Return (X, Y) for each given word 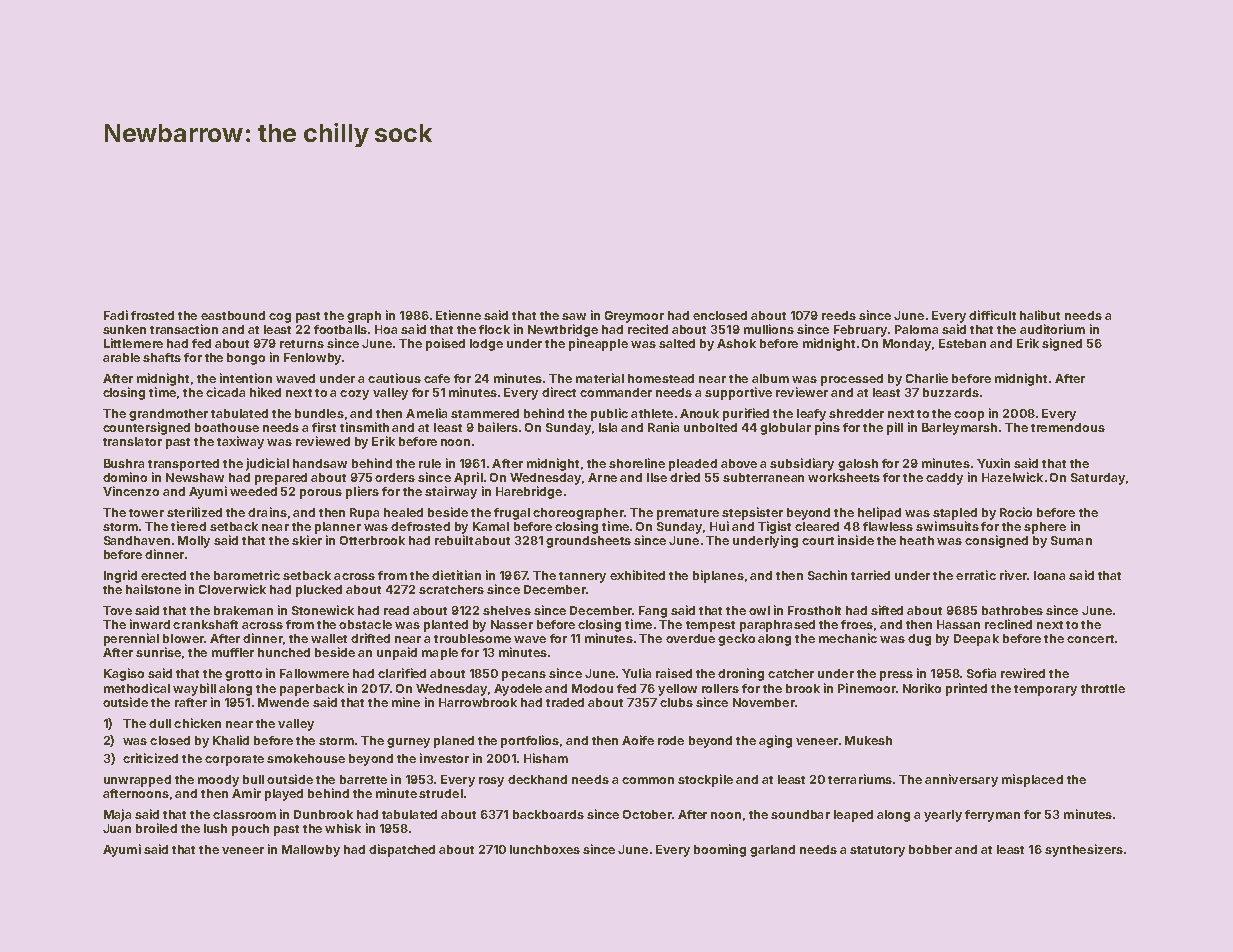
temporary (1045, 690)
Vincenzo (131, 491)
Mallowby (311, 851)
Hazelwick (1012, 477)
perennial (131, 639)
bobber (930, 849)
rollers (720, 688)
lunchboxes (545, 849)
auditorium (1052, 329)
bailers (498, 427)
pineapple (598, 344)
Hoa (386, 329)
